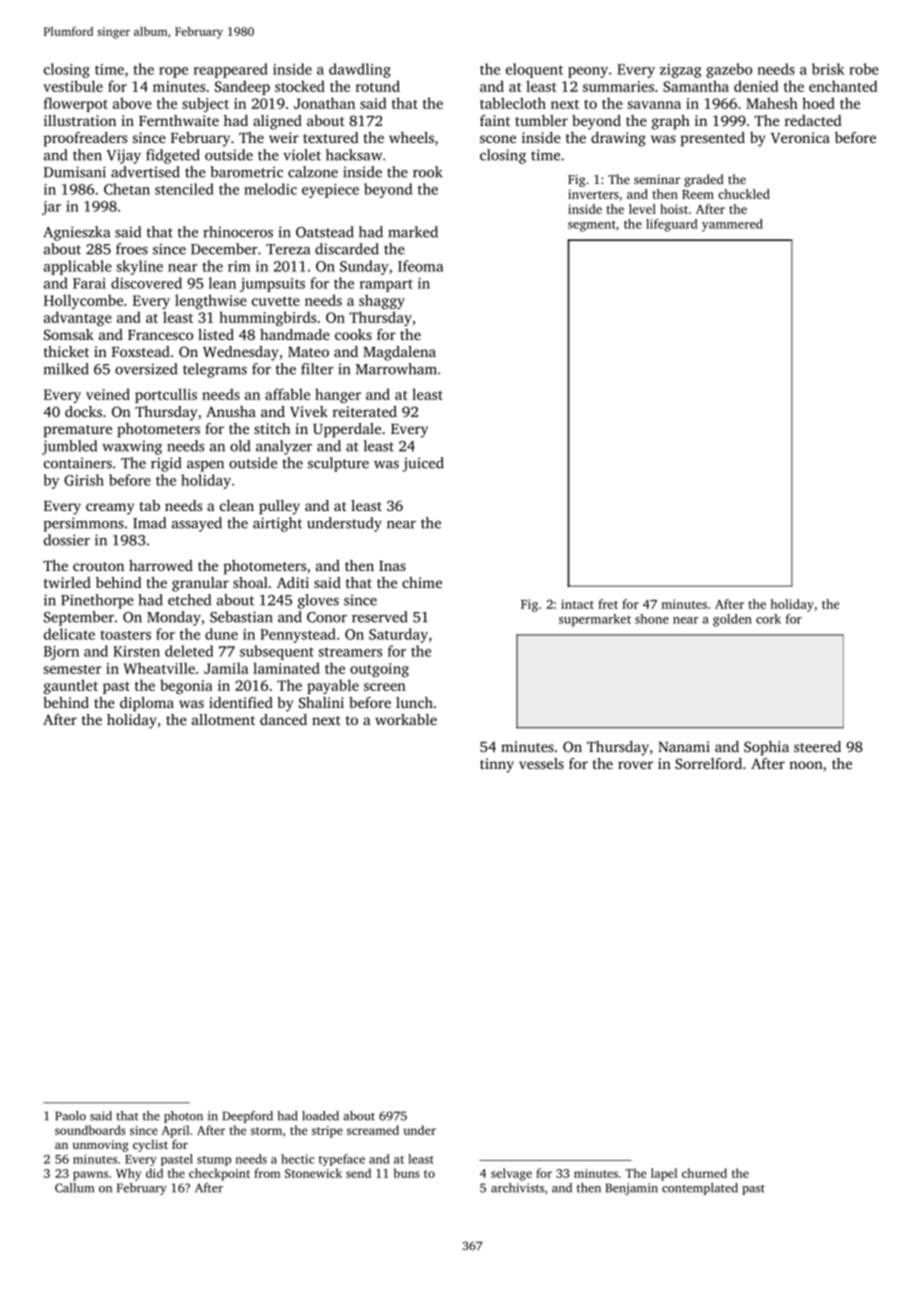  I want to click on Paolo, so click(70, 1116).
